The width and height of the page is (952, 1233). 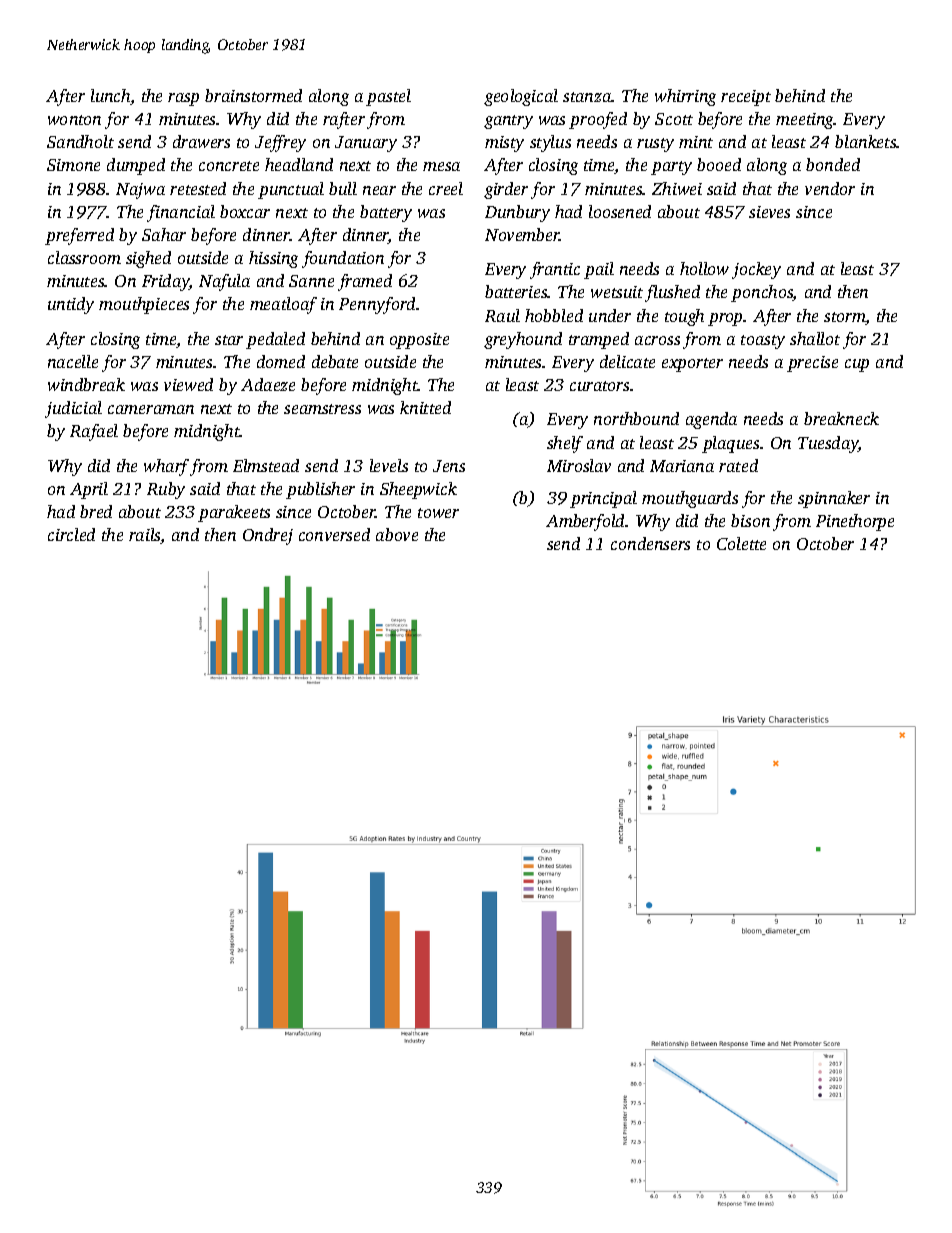 What do you see at coordinates (517, 213) in the page?
I see `Dunbury` at bounding box center [517, 213].
